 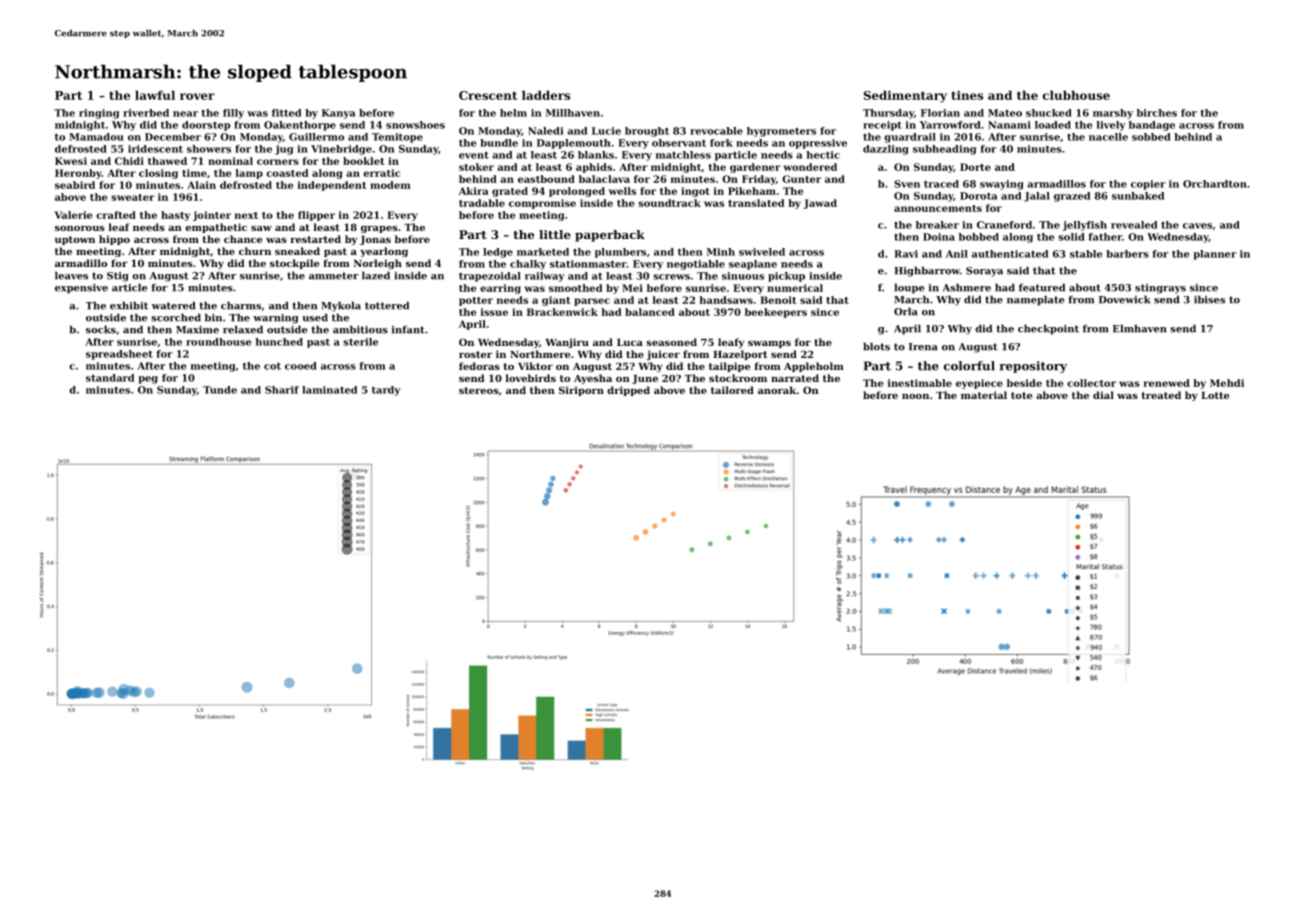 What do you see at coordinates (876, 346) in the image?
I see `blots` at bounding box center [876, 346].
